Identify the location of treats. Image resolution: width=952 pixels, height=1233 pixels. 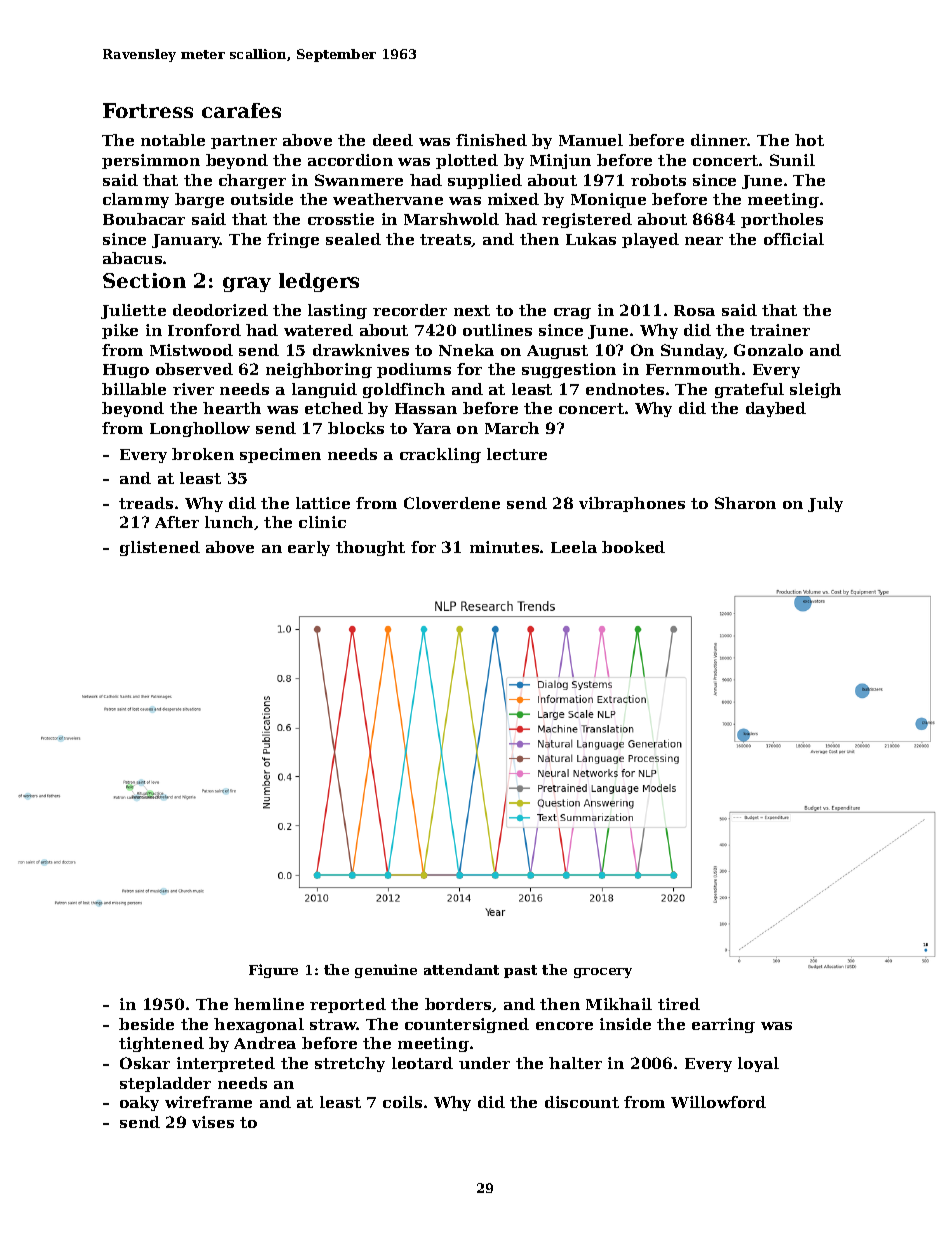
(446, 240).
